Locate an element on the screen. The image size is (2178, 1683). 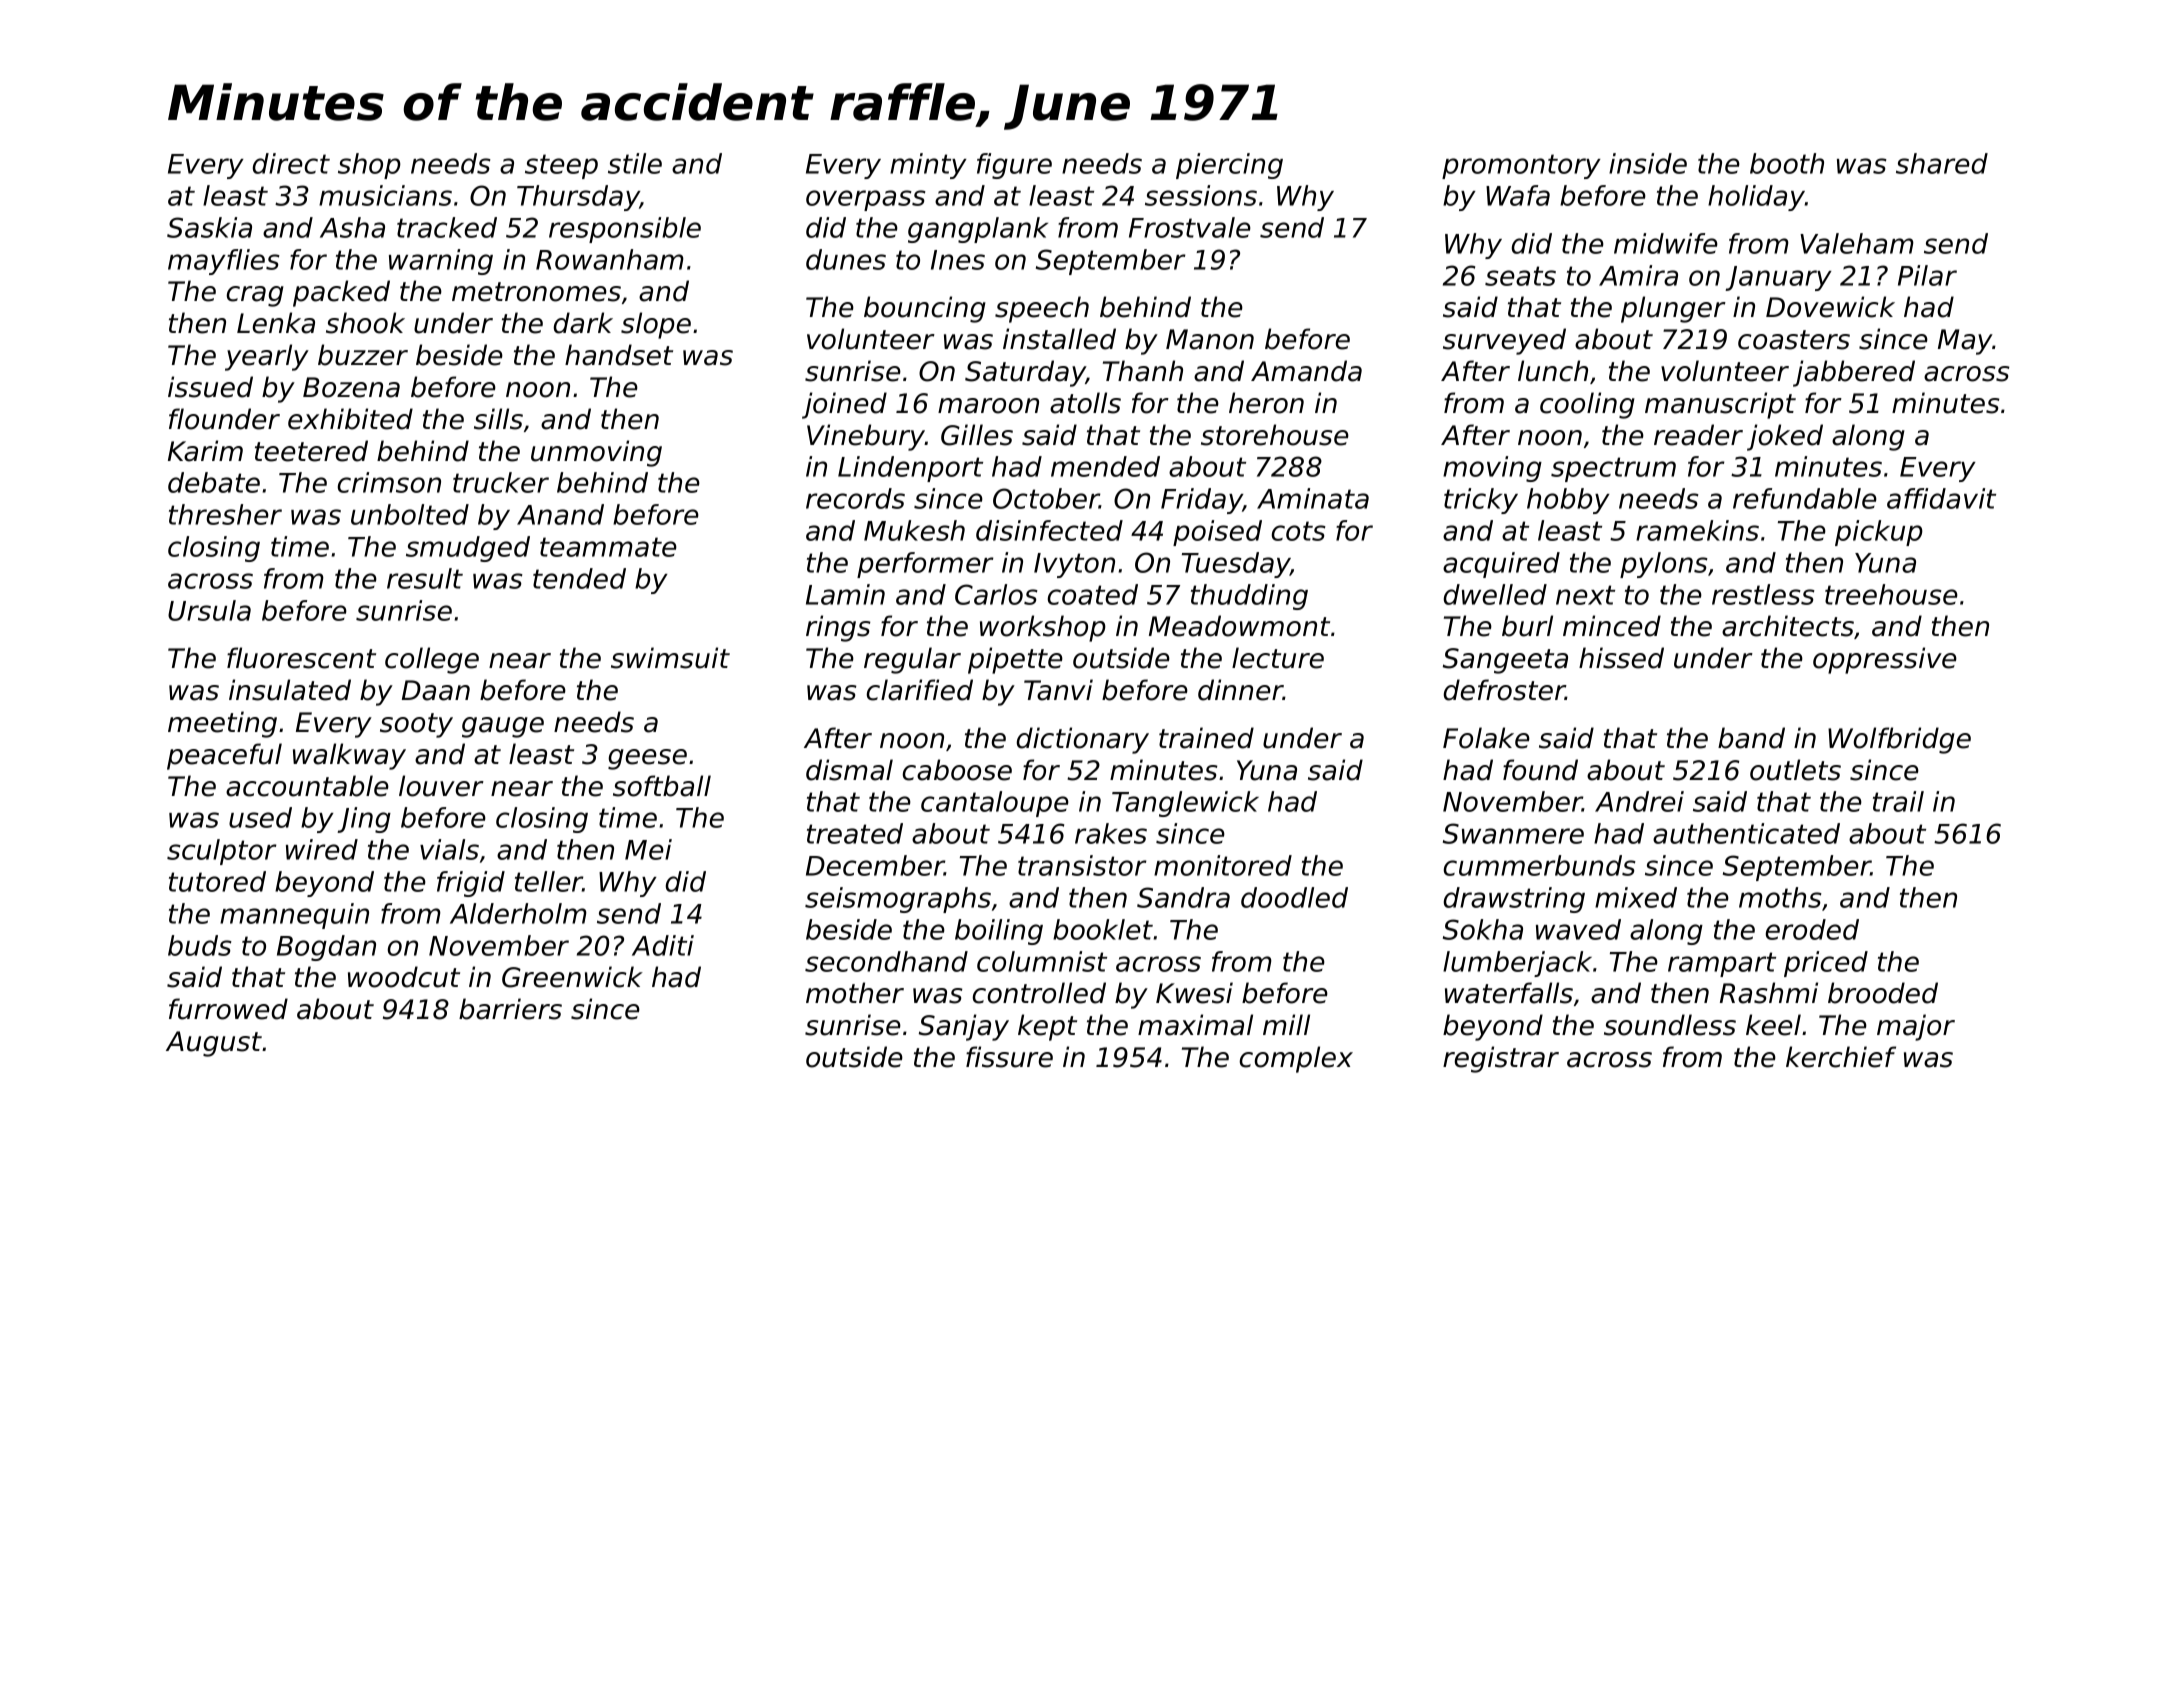
piercing is located at coordinates (1229, 166).
